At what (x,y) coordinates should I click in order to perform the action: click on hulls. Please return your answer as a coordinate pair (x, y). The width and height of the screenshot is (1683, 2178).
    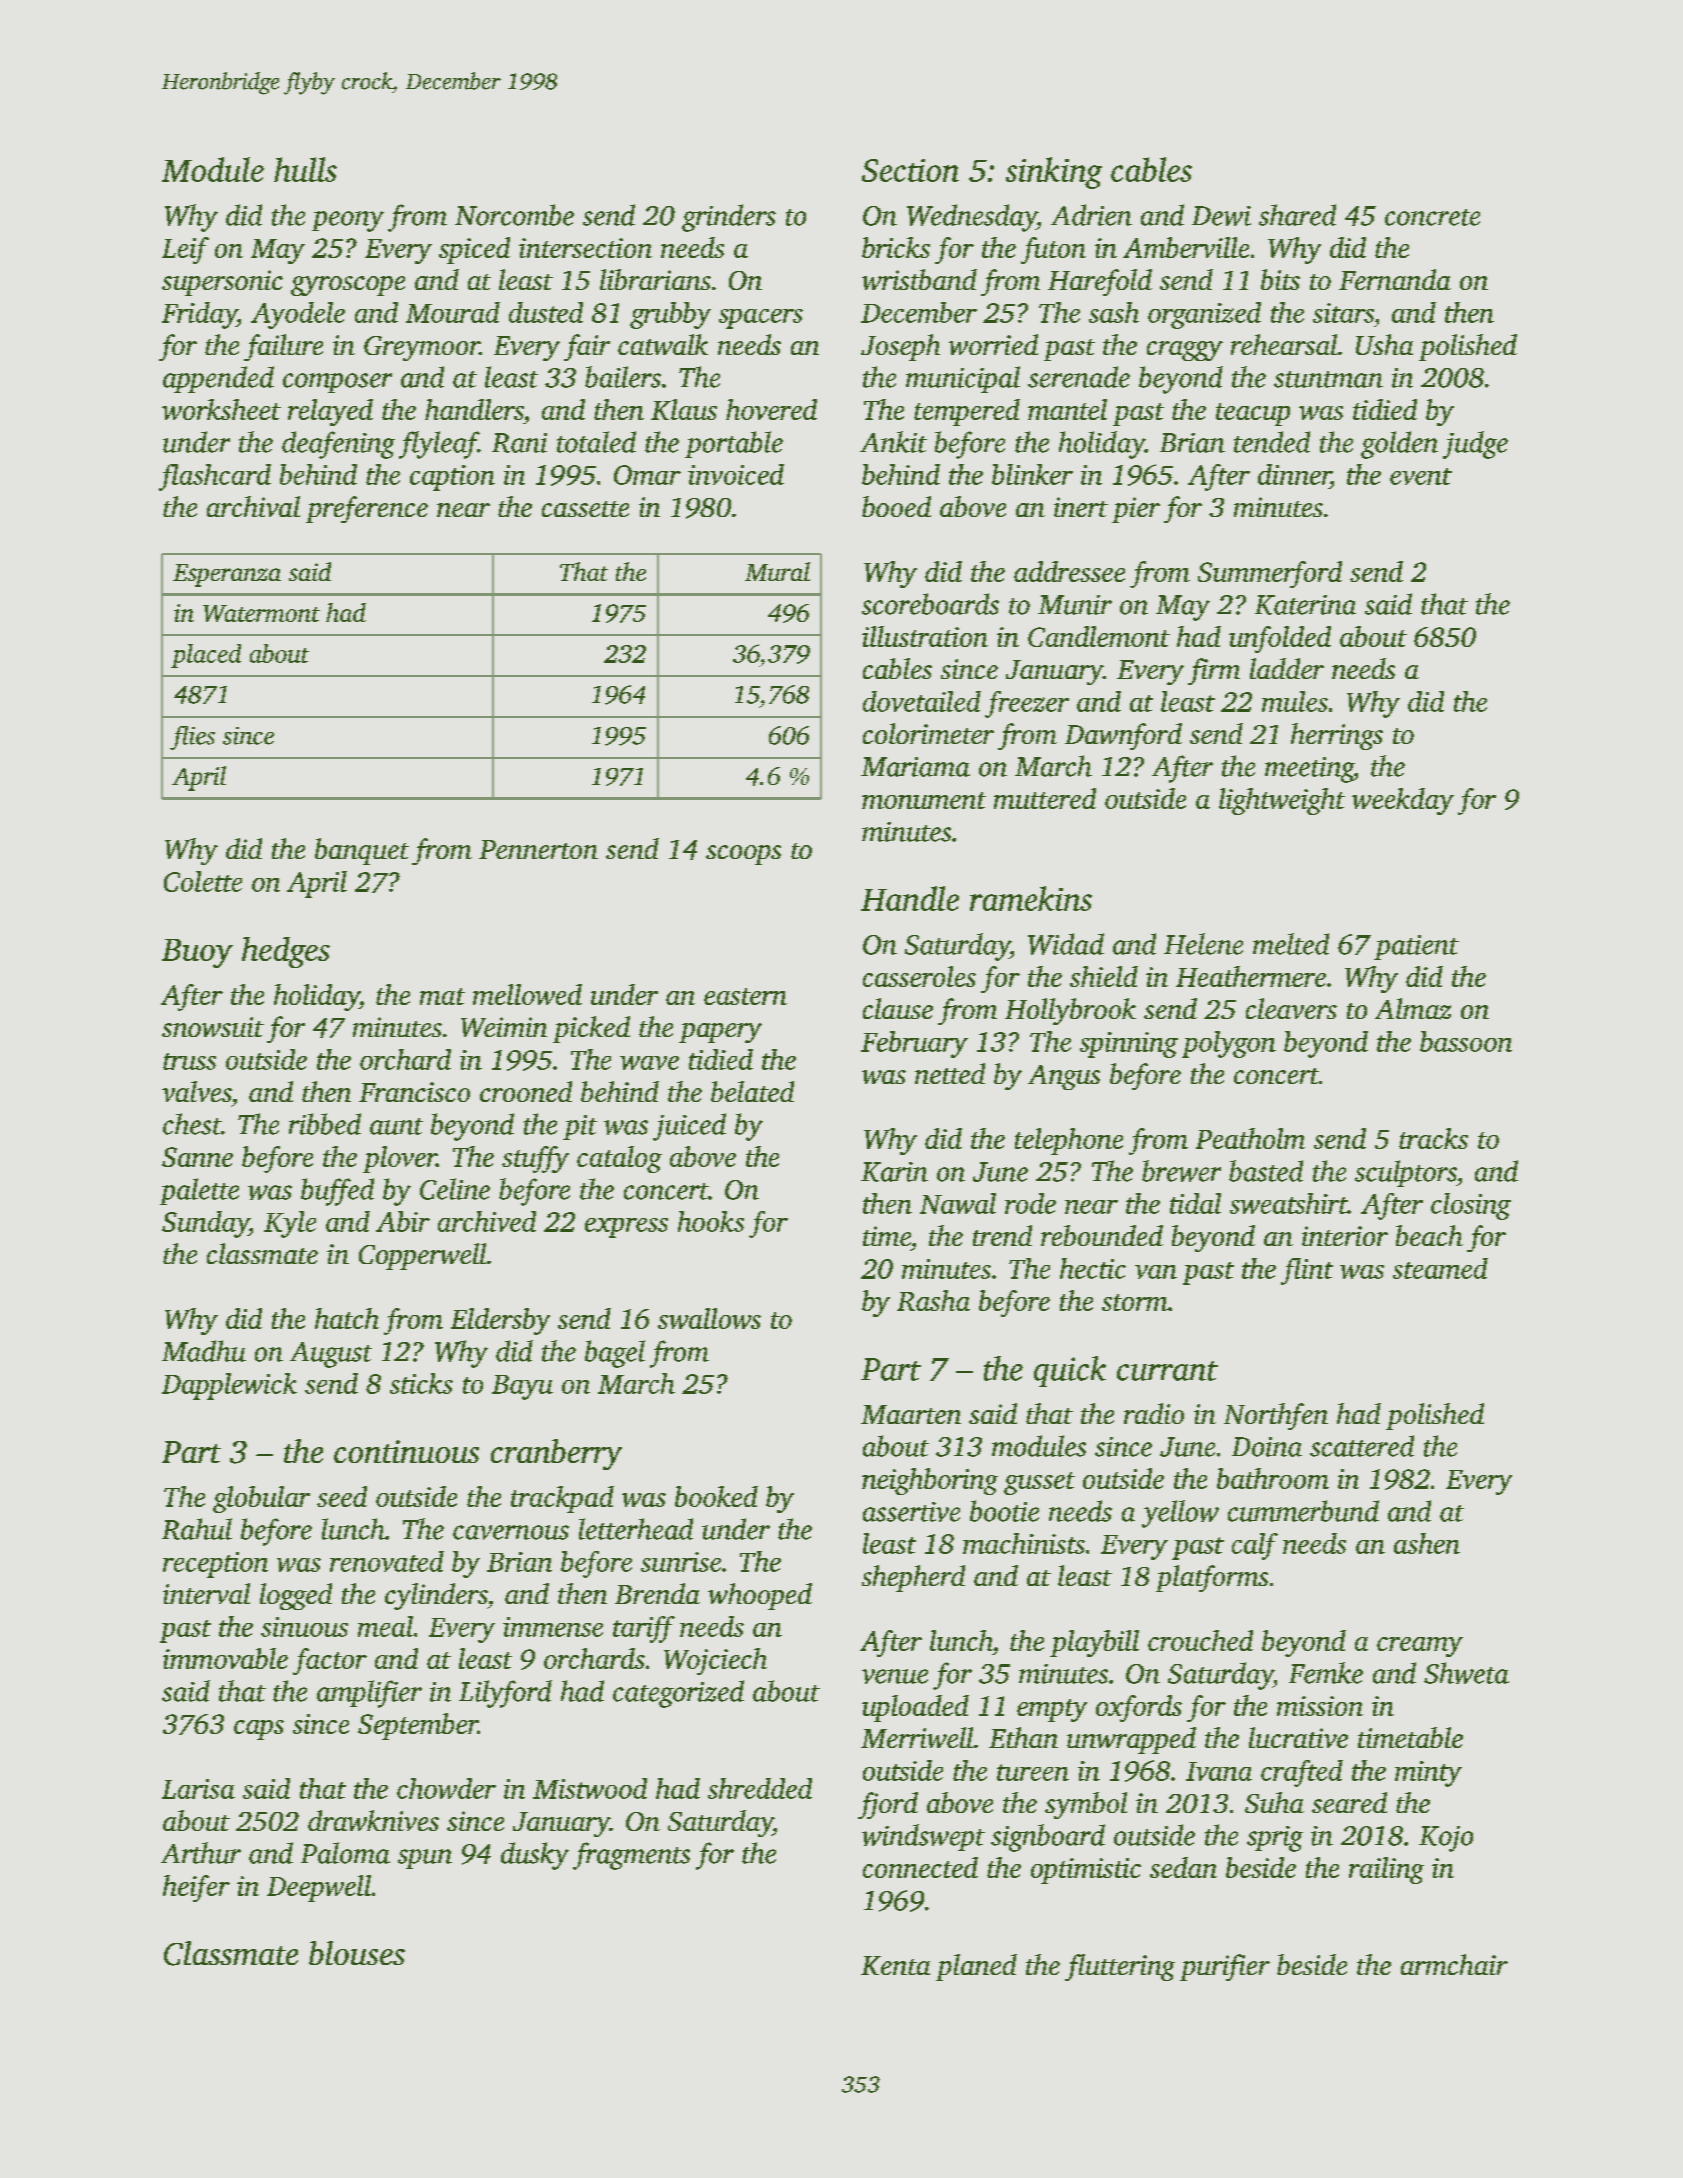
    Looking at the image, I should click on (305, 169).
